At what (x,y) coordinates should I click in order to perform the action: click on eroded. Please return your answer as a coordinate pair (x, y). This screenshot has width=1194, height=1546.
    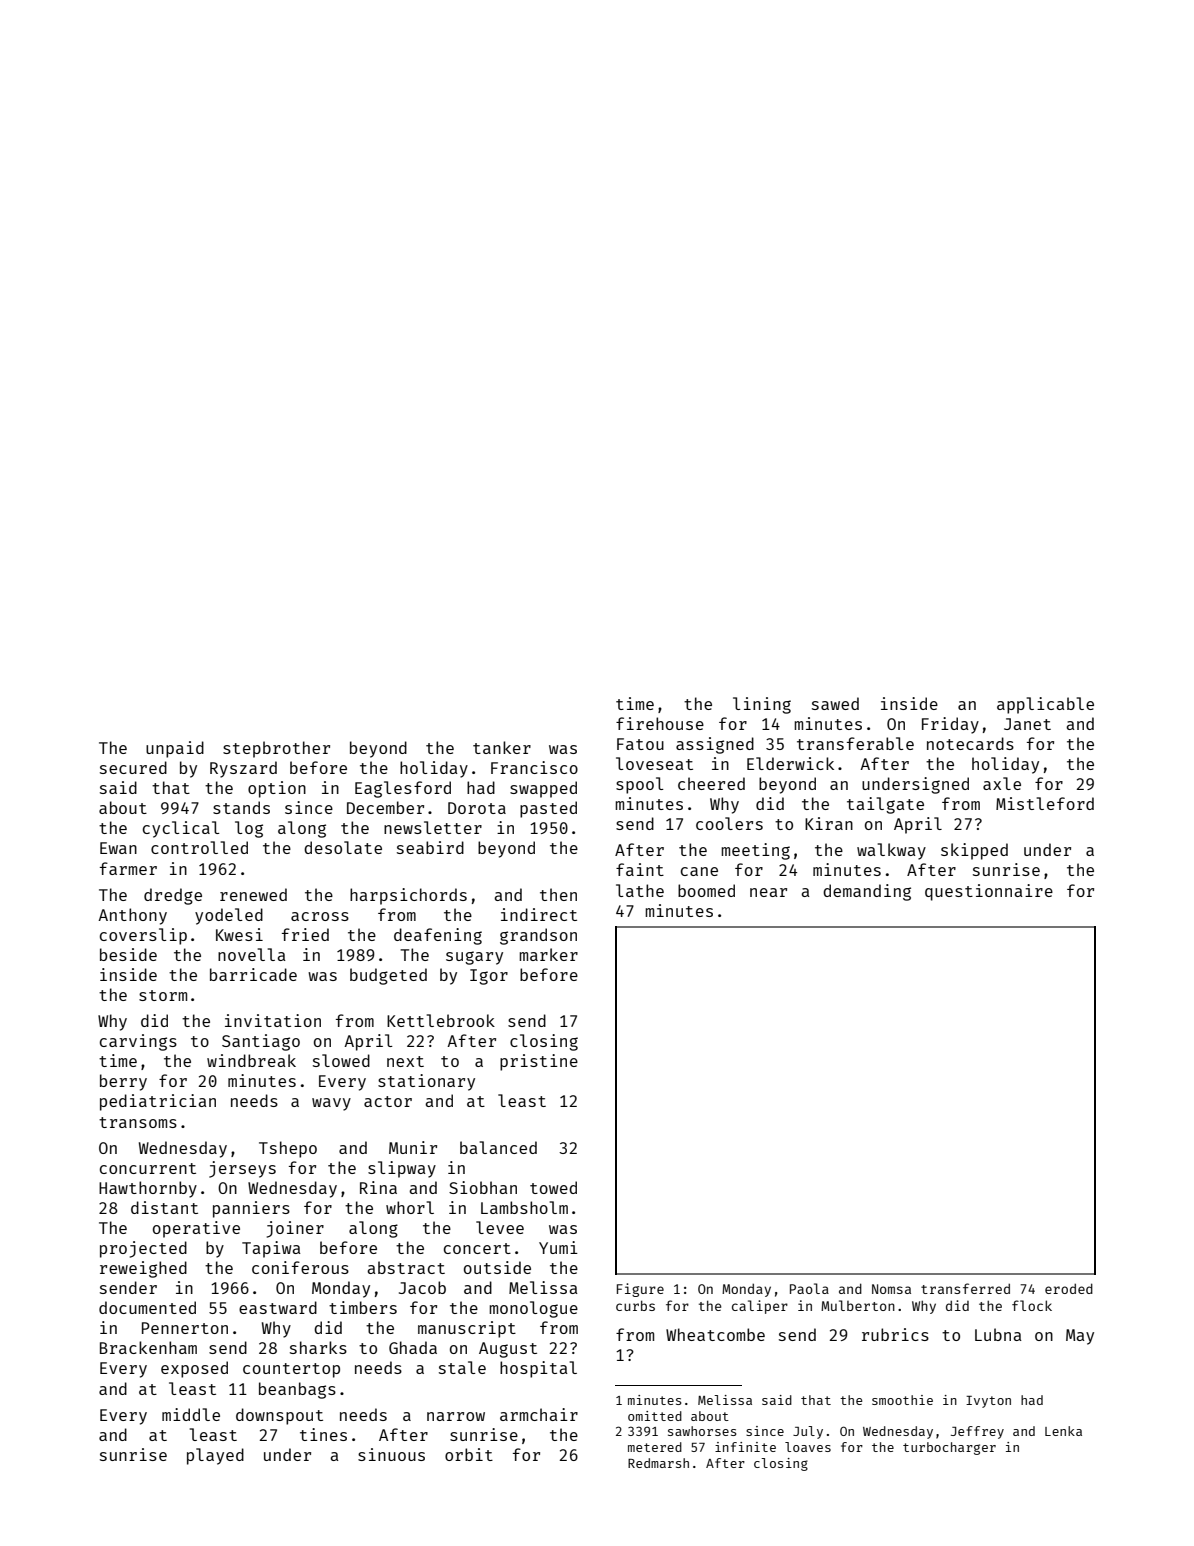
    Looking at the image, I should click on (1069, 1288).
